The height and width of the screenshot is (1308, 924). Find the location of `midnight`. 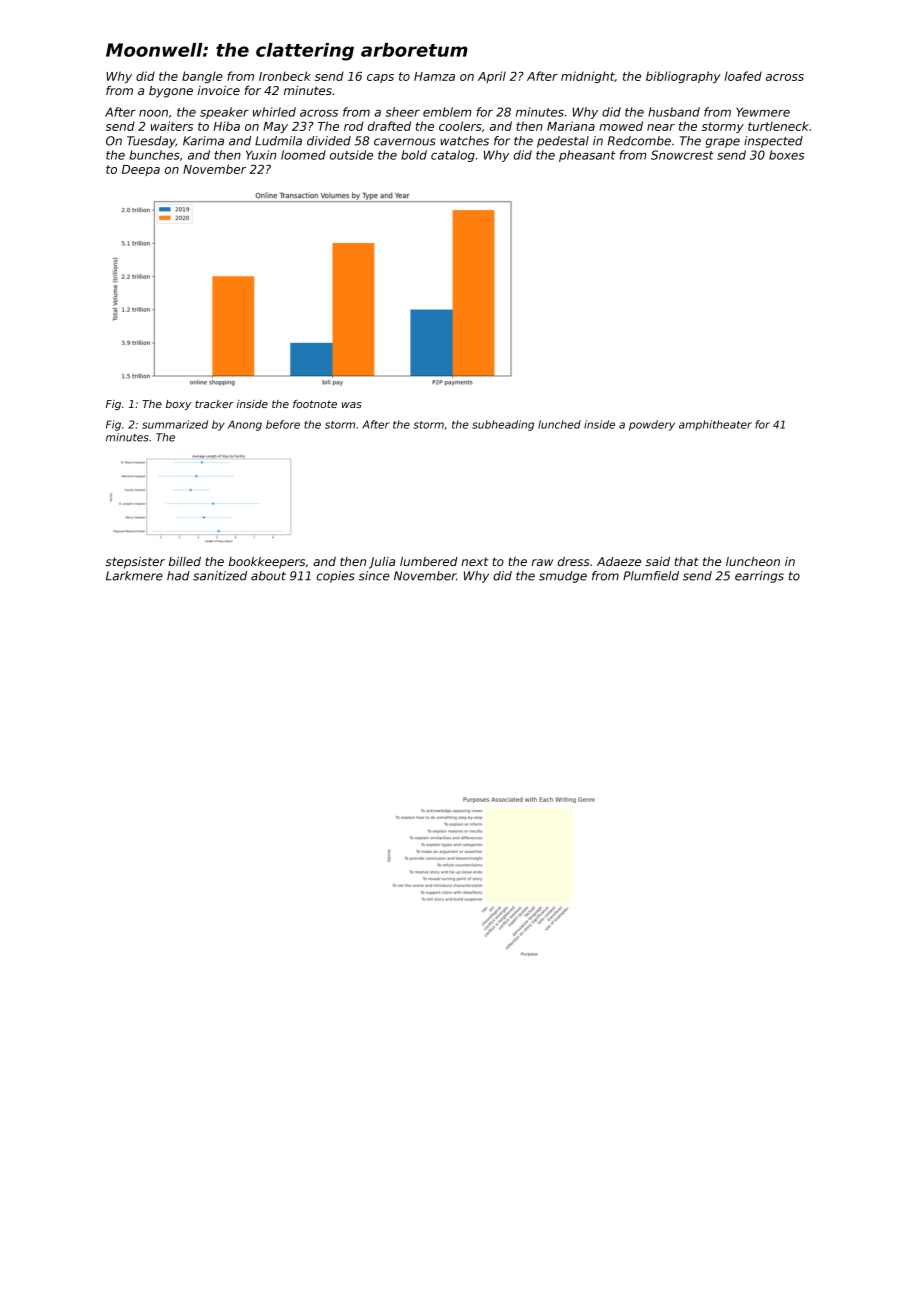

midnight is located at coordinates (588, 77).
